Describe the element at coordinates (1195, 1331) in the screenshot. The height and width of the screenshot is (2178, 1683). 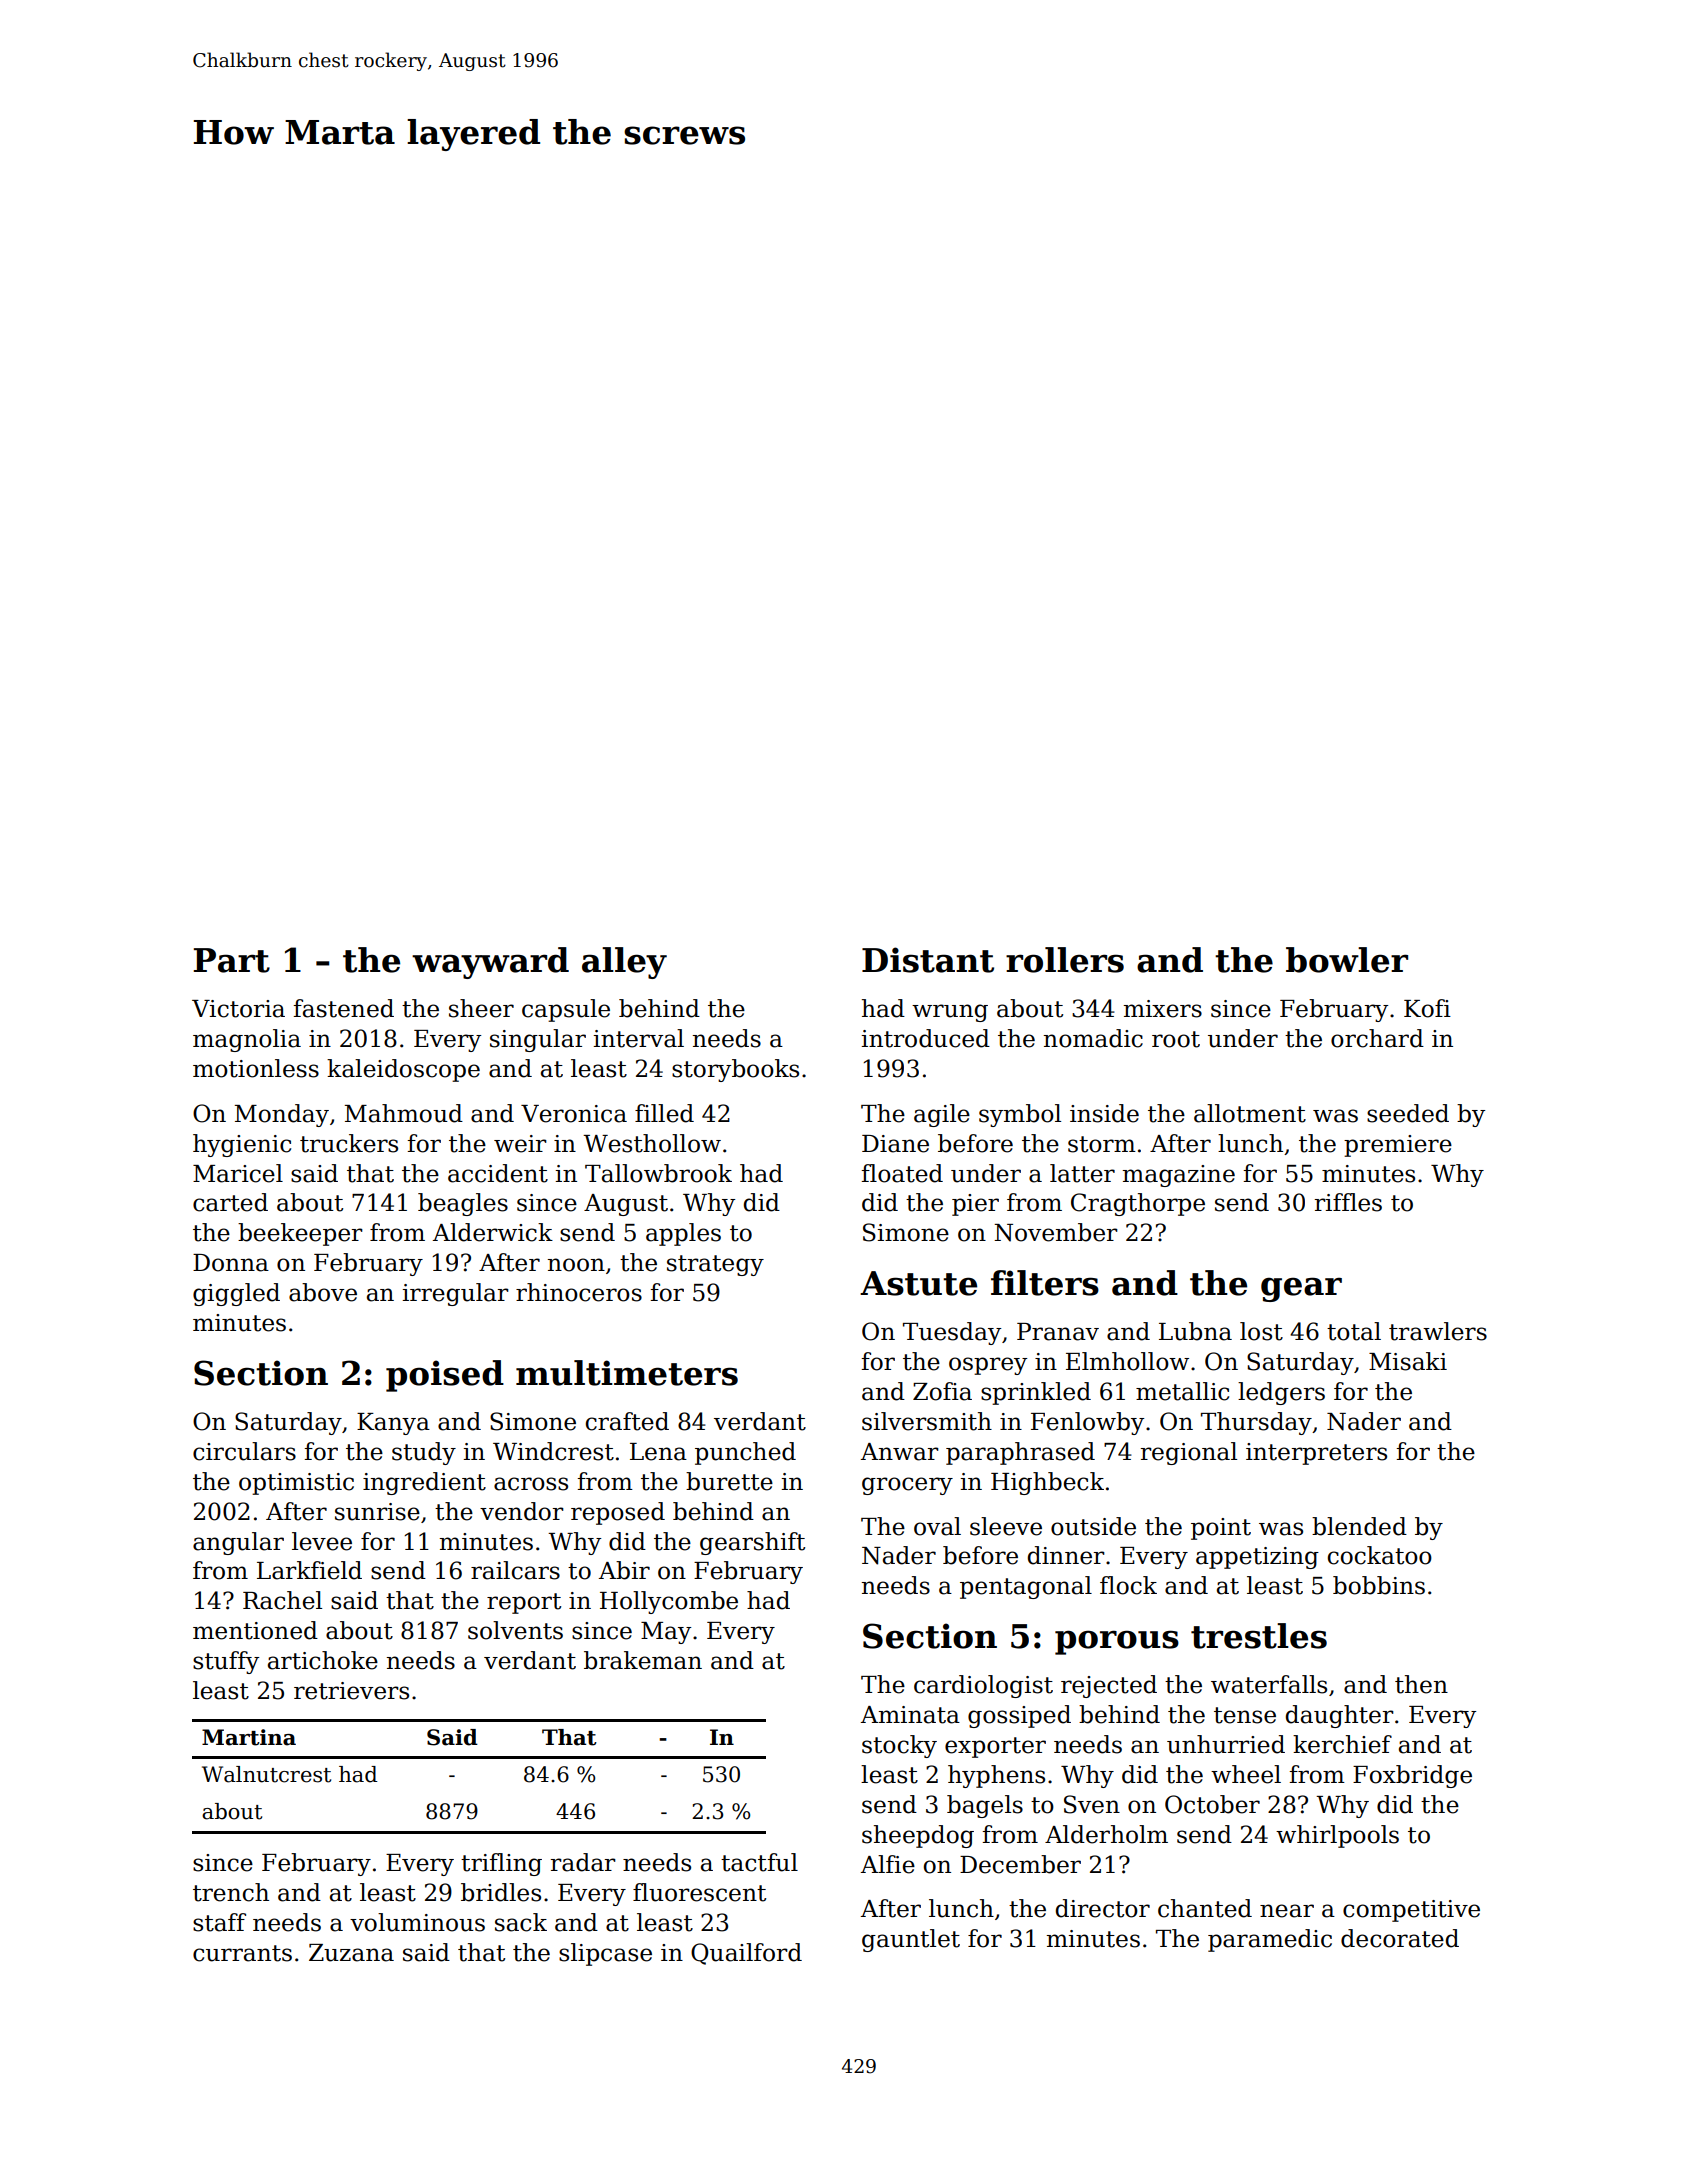
I see `Lubna` at that location.
